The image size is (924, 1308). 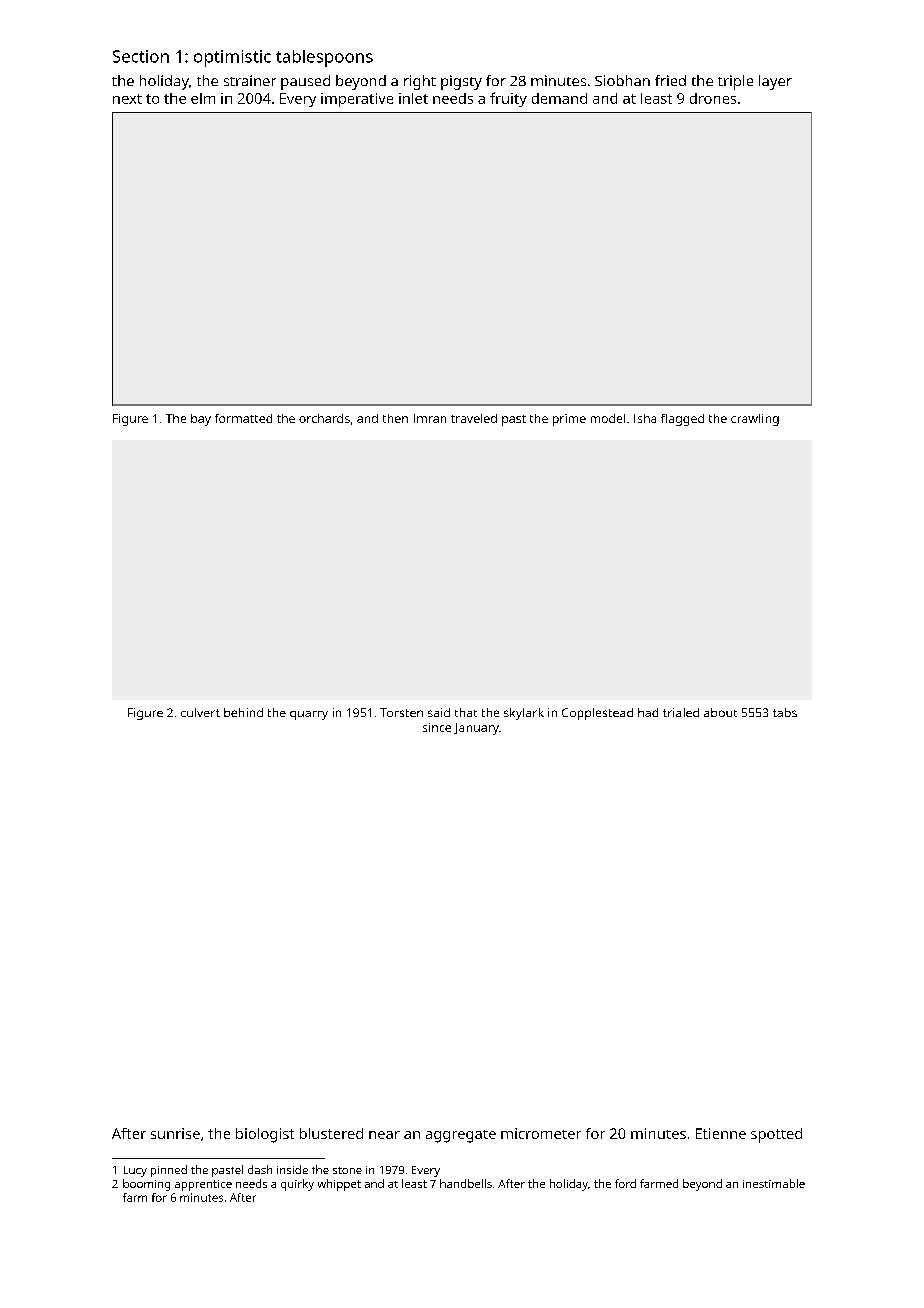 I want to click on sunrise, so click(x=175, y=1133).
